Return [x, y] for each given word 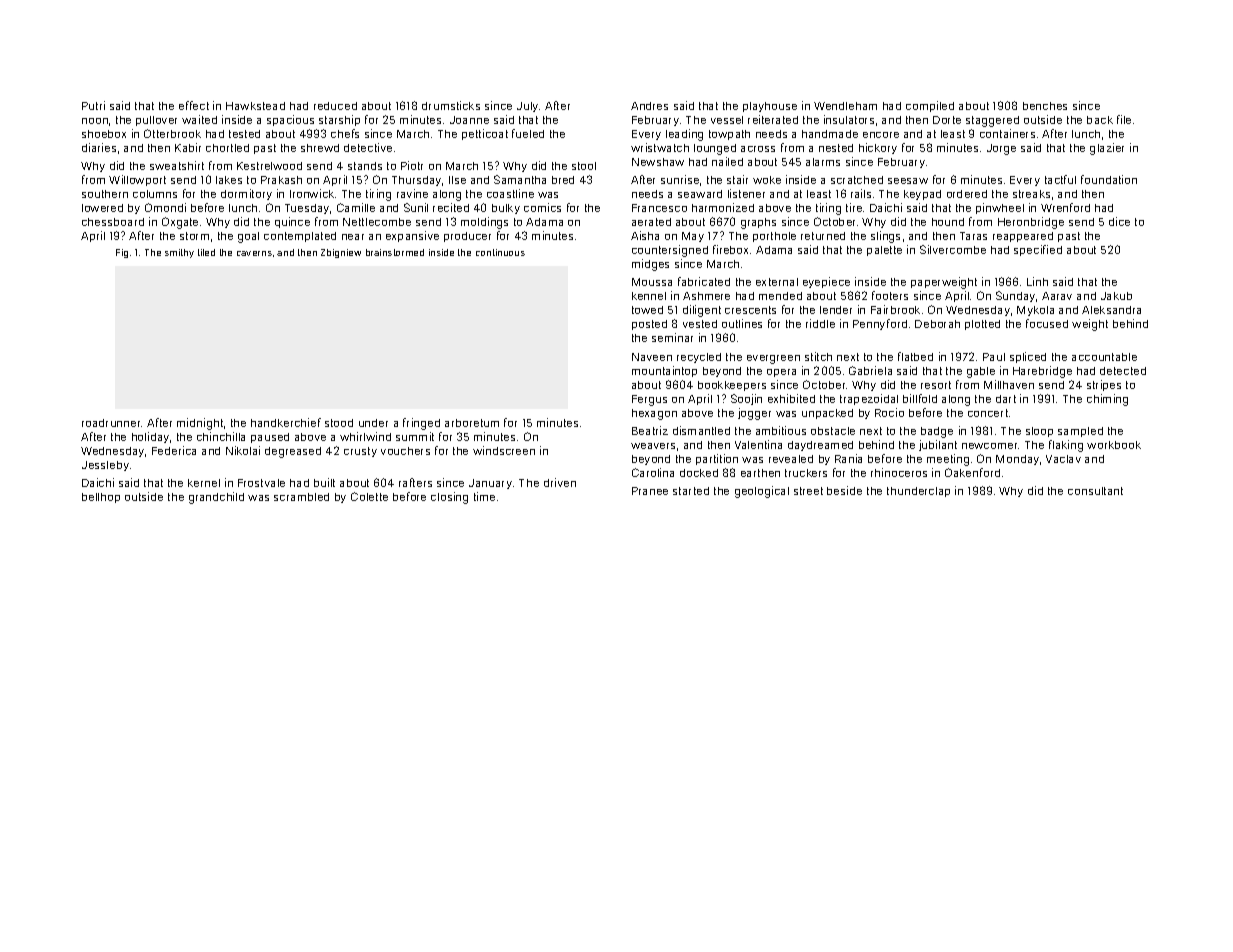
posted [649, 325]
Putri [93, 105]
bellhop [101, 498]
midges [650, 265]
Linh [1037, 281]
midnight [200, 424]
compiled [930, 106]
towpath [729, 135]
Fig [122, 253]
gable [981, 372]
